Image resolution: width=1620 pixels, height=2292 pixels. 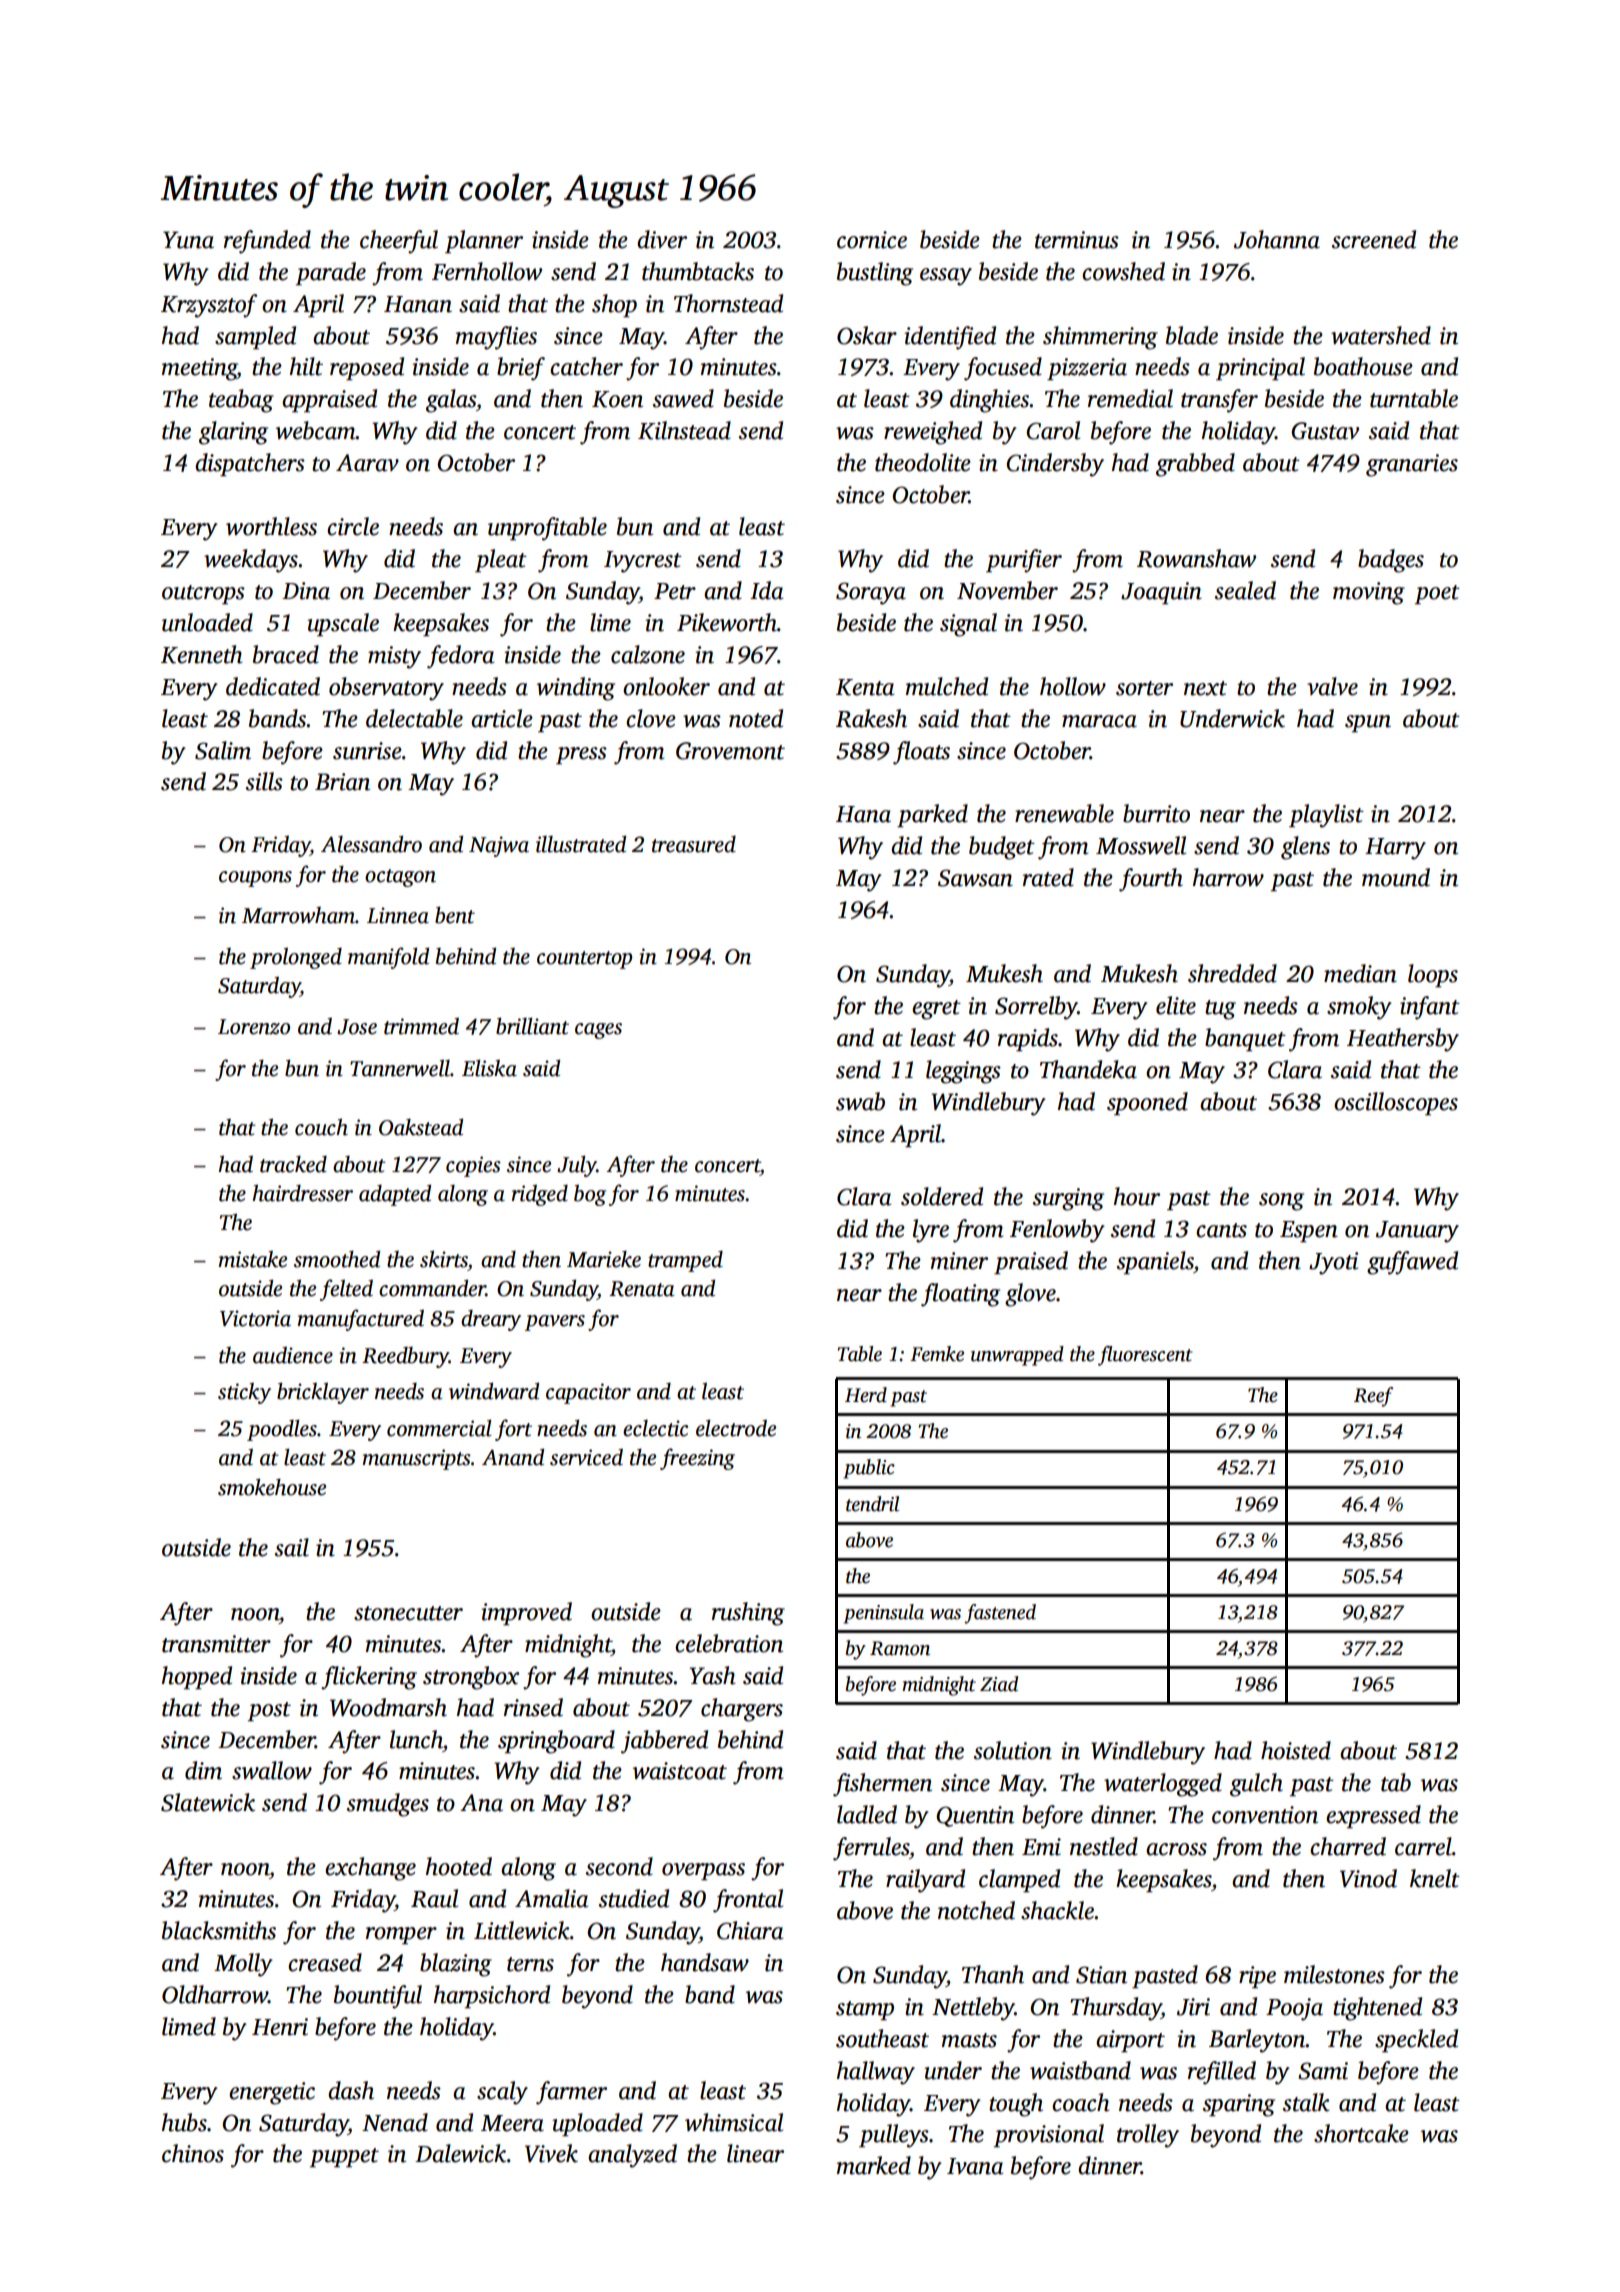 I want to click on Nettleby, so click(x=973, y=2009).
